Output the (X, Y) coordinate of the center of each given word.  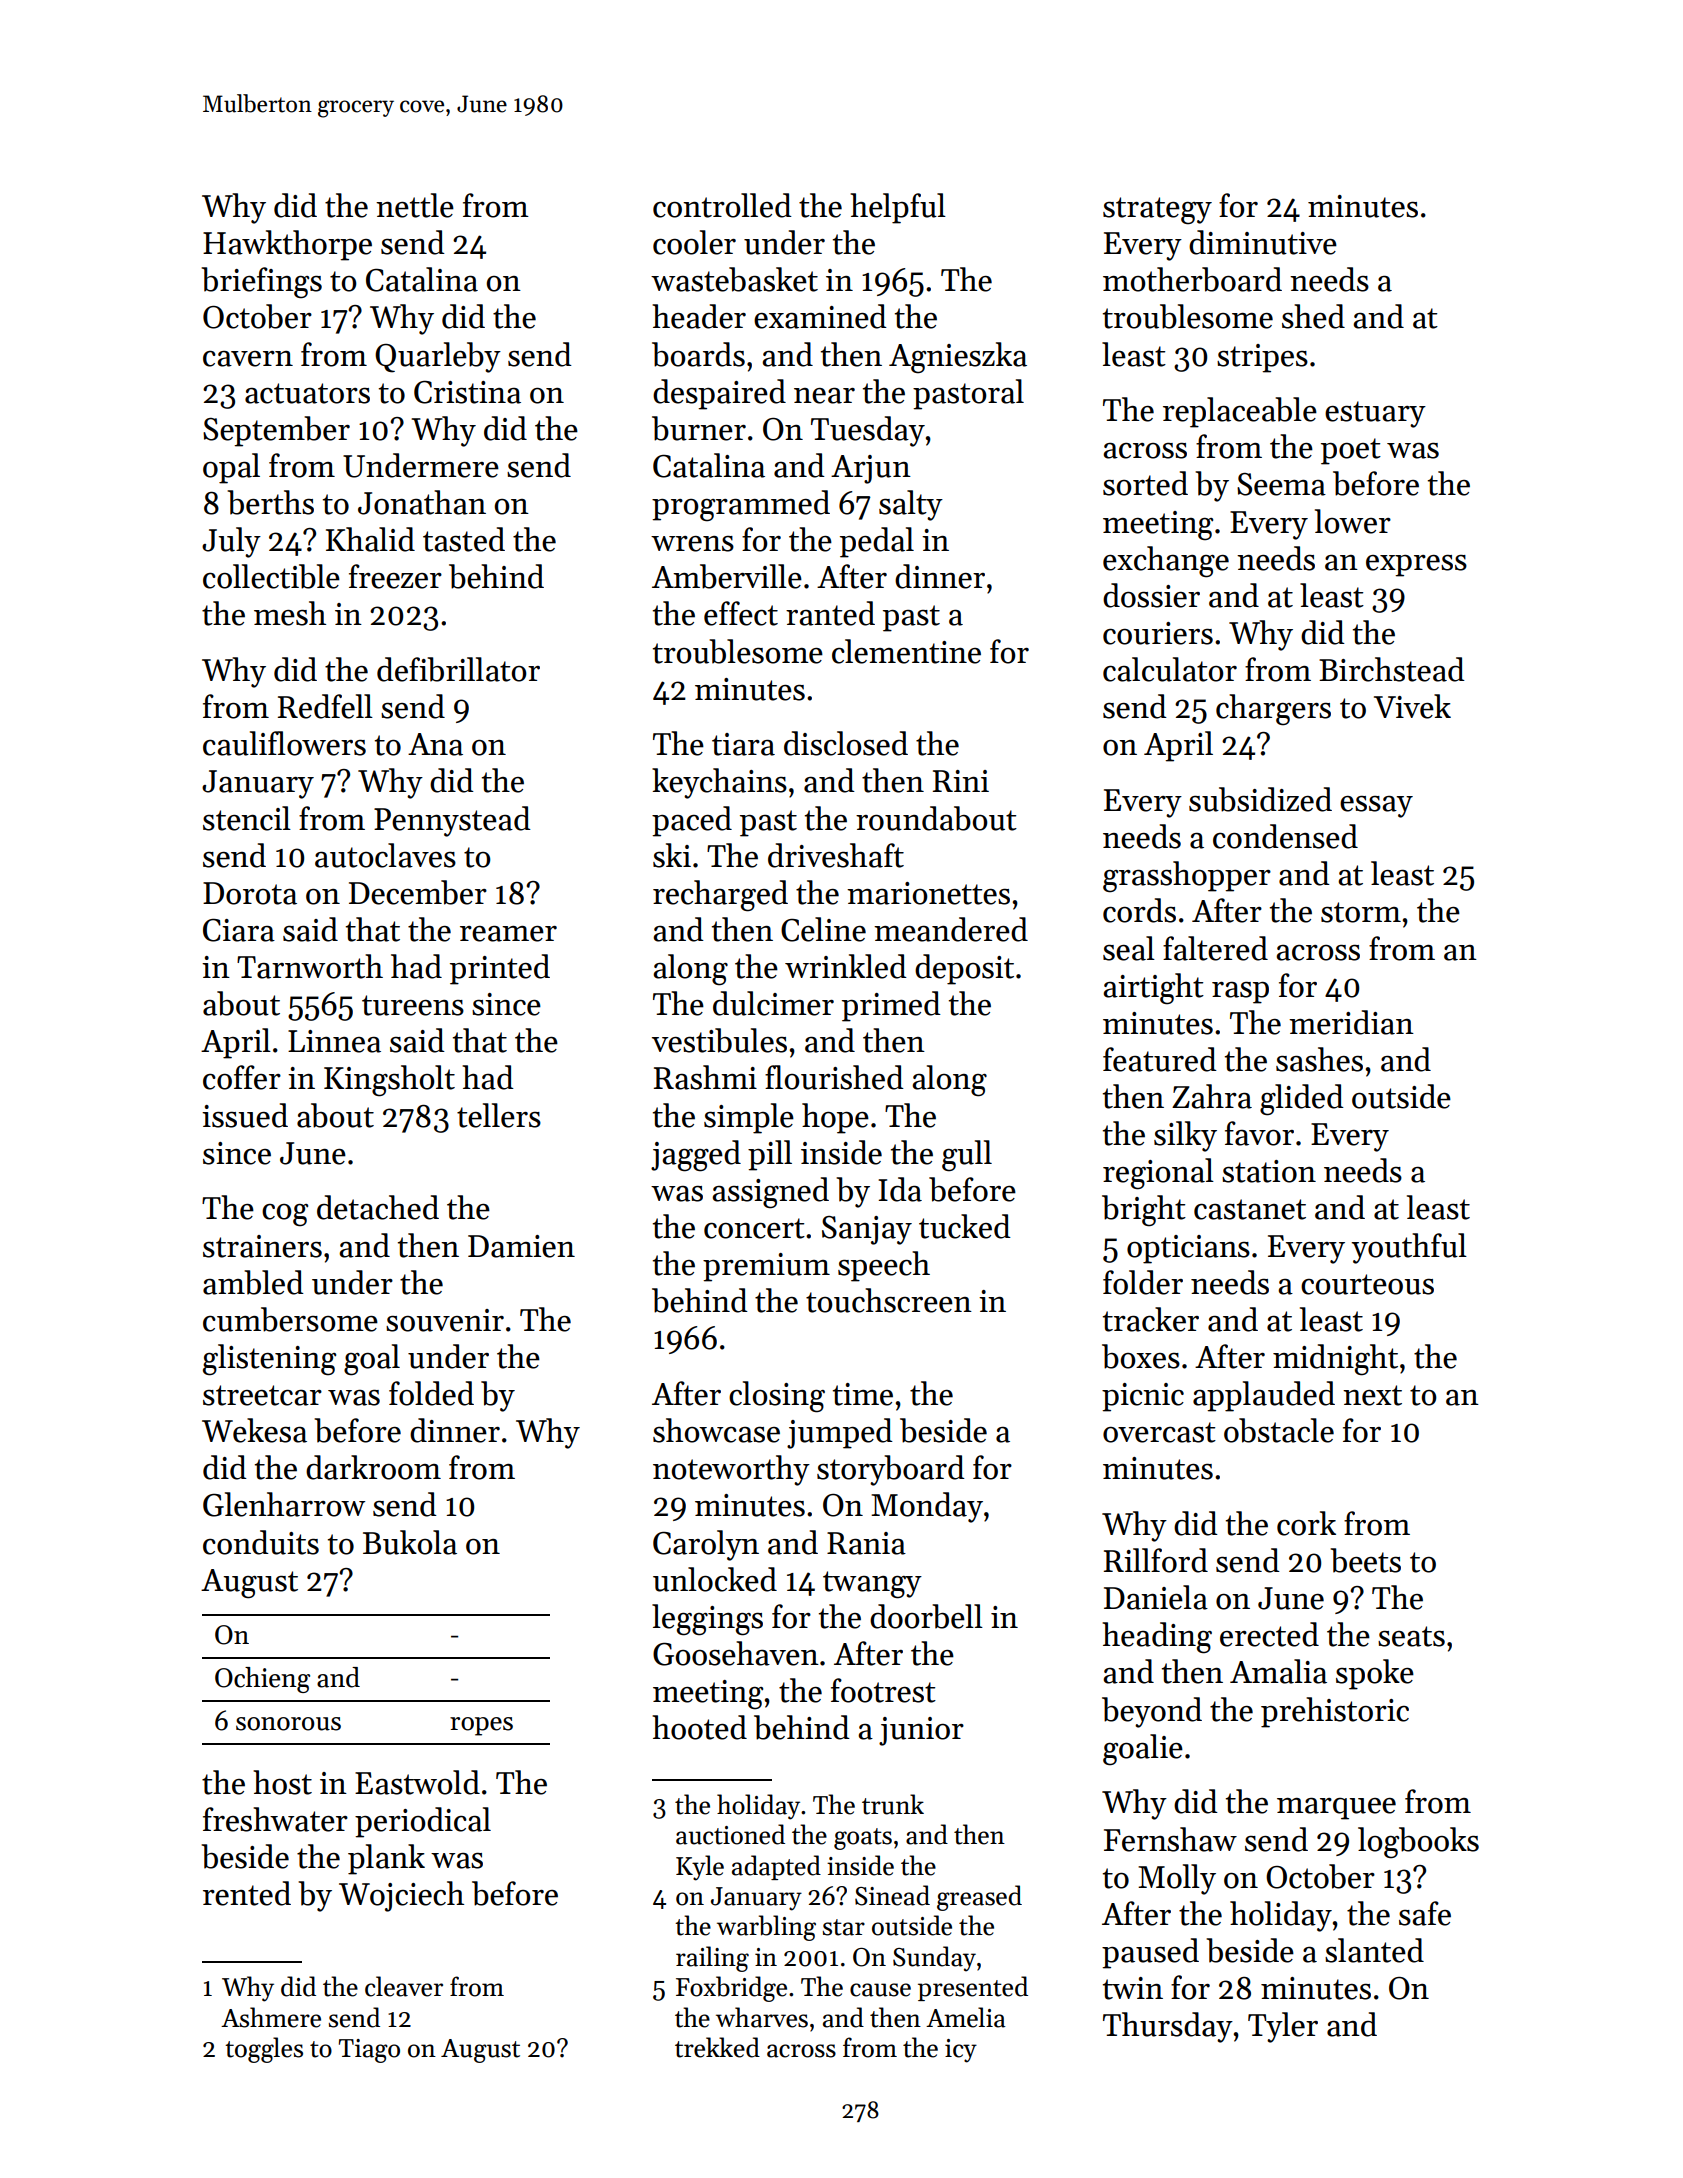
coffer (242, 1077)
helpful (898, 208)
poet (1351, 451)
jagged (696, 1156)
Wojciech (401, 1896)
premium (766, 1267)
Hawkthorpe (287, 245)
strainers (262, 1246)
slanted (1374, 1950)
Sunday (934, 1959)
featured (1160, 1059)
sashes (1319, 1059)
